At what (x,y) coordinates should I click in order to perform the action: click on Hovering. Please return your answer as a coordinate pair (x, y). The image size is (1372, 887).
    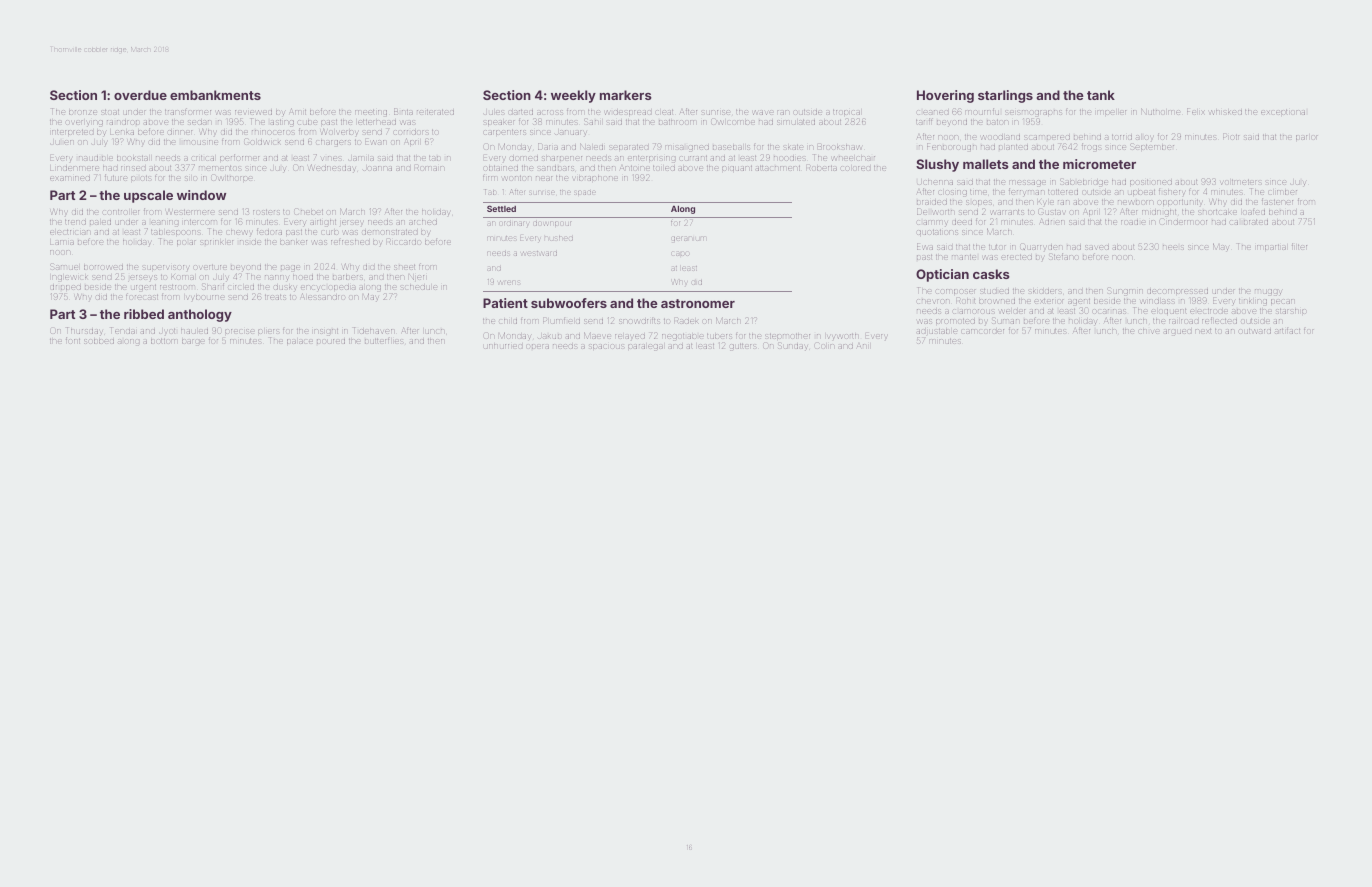
    Looking at the image, I should click on (945, 96).
